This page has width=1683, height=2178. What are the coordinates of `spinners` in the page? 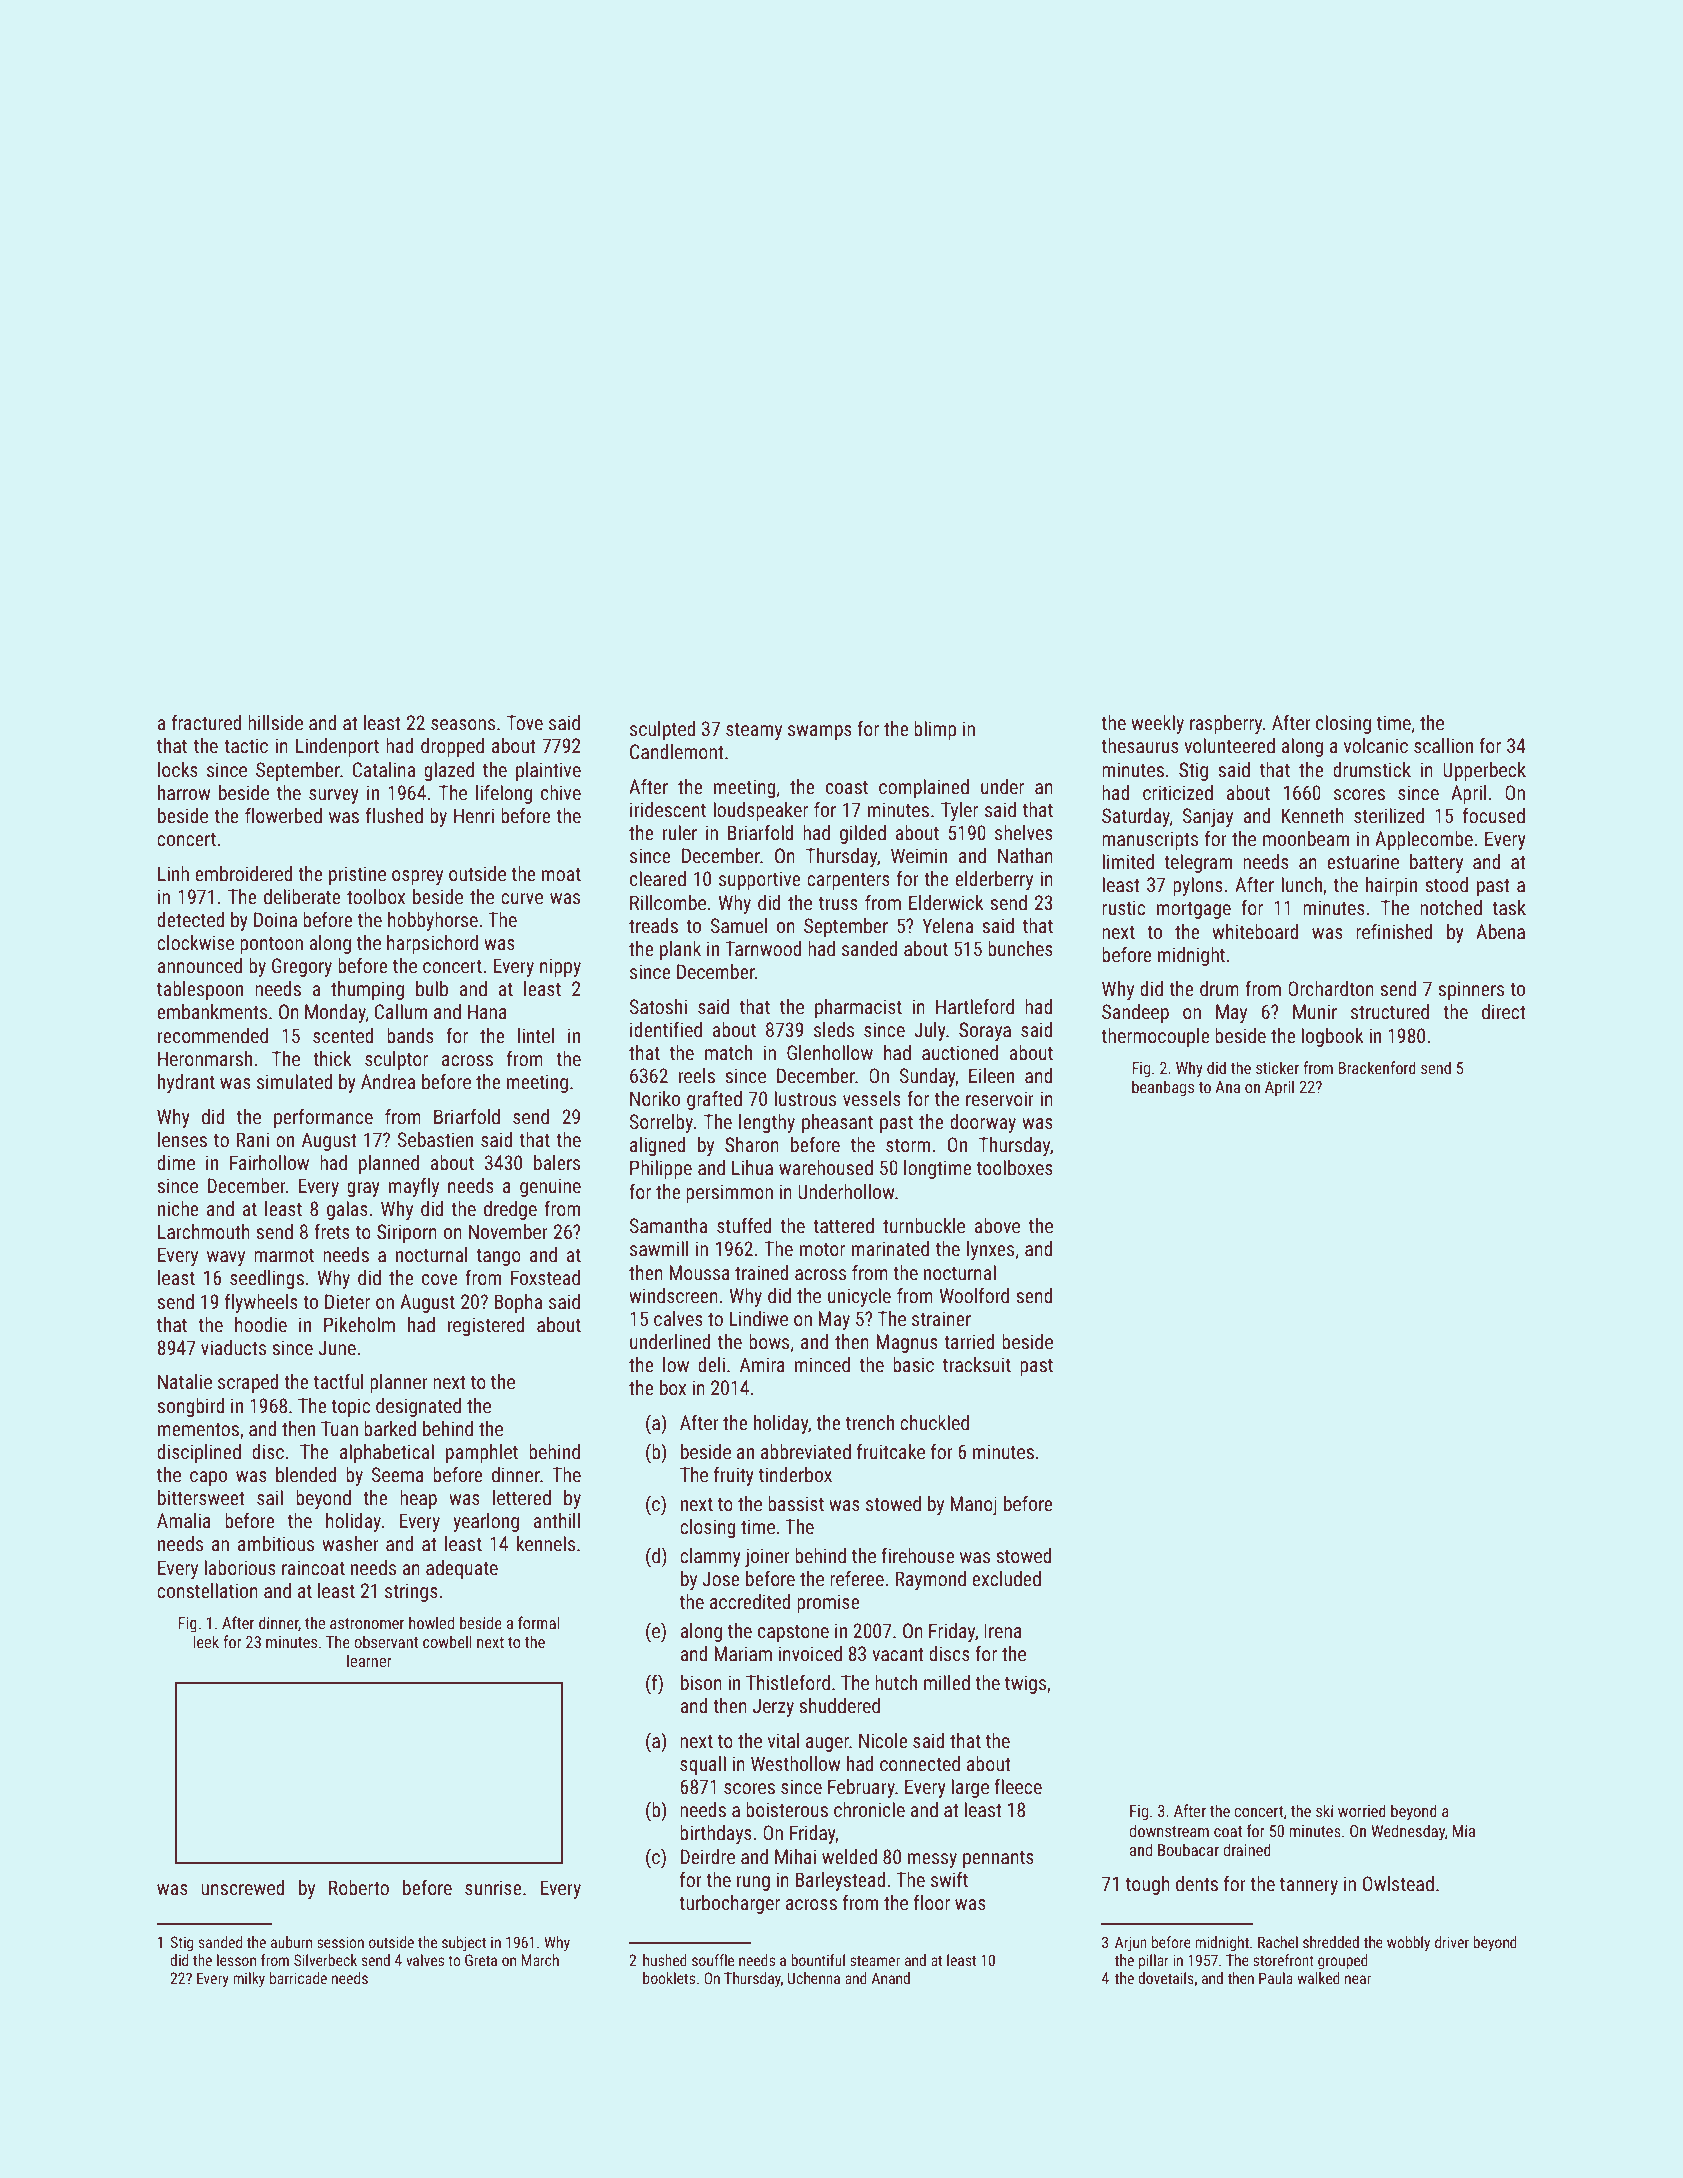 It's located at (1471, 990).
